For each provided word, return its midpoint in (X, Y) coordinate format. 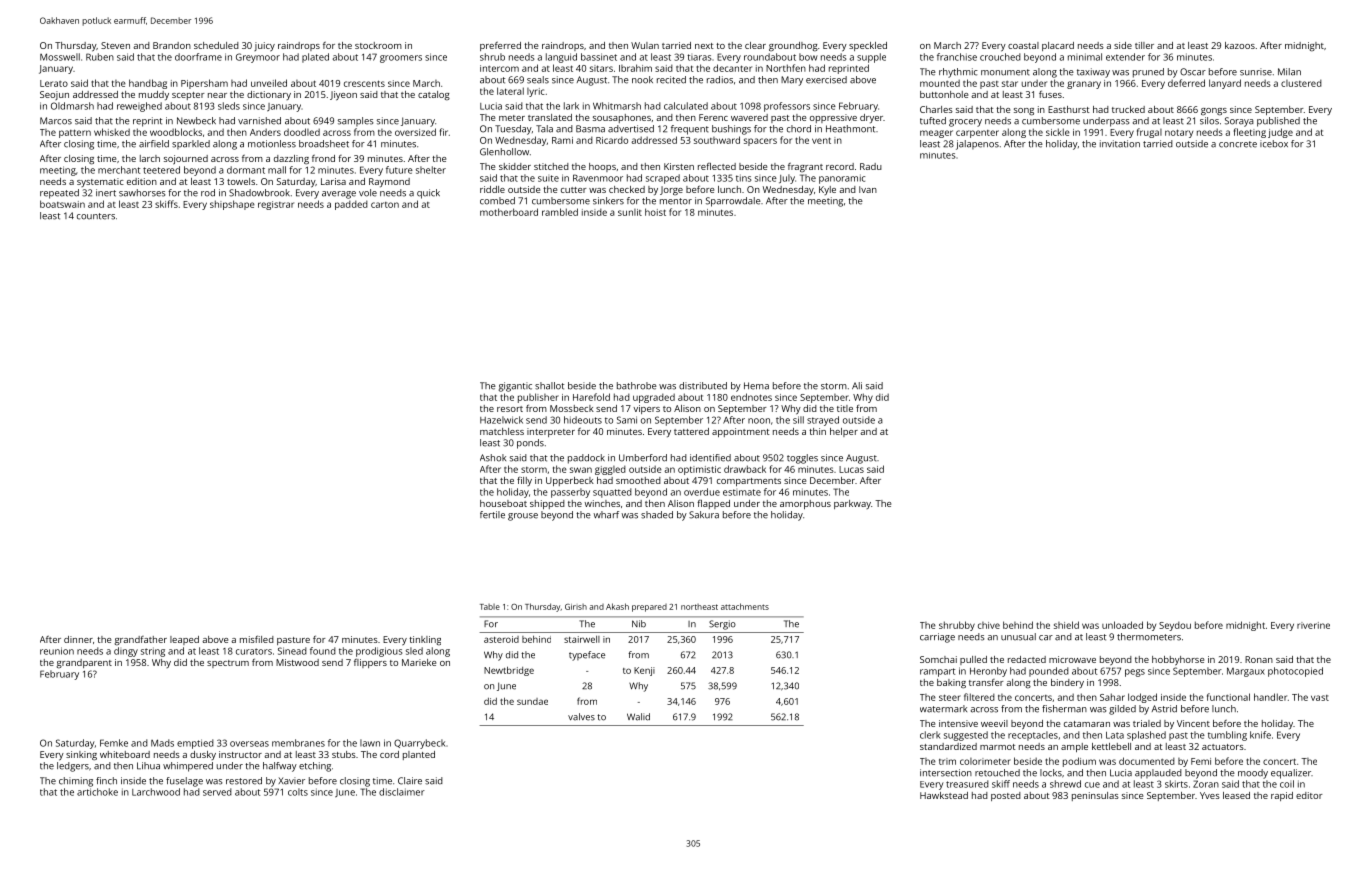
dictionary (269, 95)
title (845, 408)
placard (1058, 46)
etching (315, 767)
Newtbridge (509, 671)
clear (755, 45)
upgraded (654, 398)
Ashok (493, 458)
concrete (1238, 144)
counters (96, 216)
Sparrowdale (733, 202)
